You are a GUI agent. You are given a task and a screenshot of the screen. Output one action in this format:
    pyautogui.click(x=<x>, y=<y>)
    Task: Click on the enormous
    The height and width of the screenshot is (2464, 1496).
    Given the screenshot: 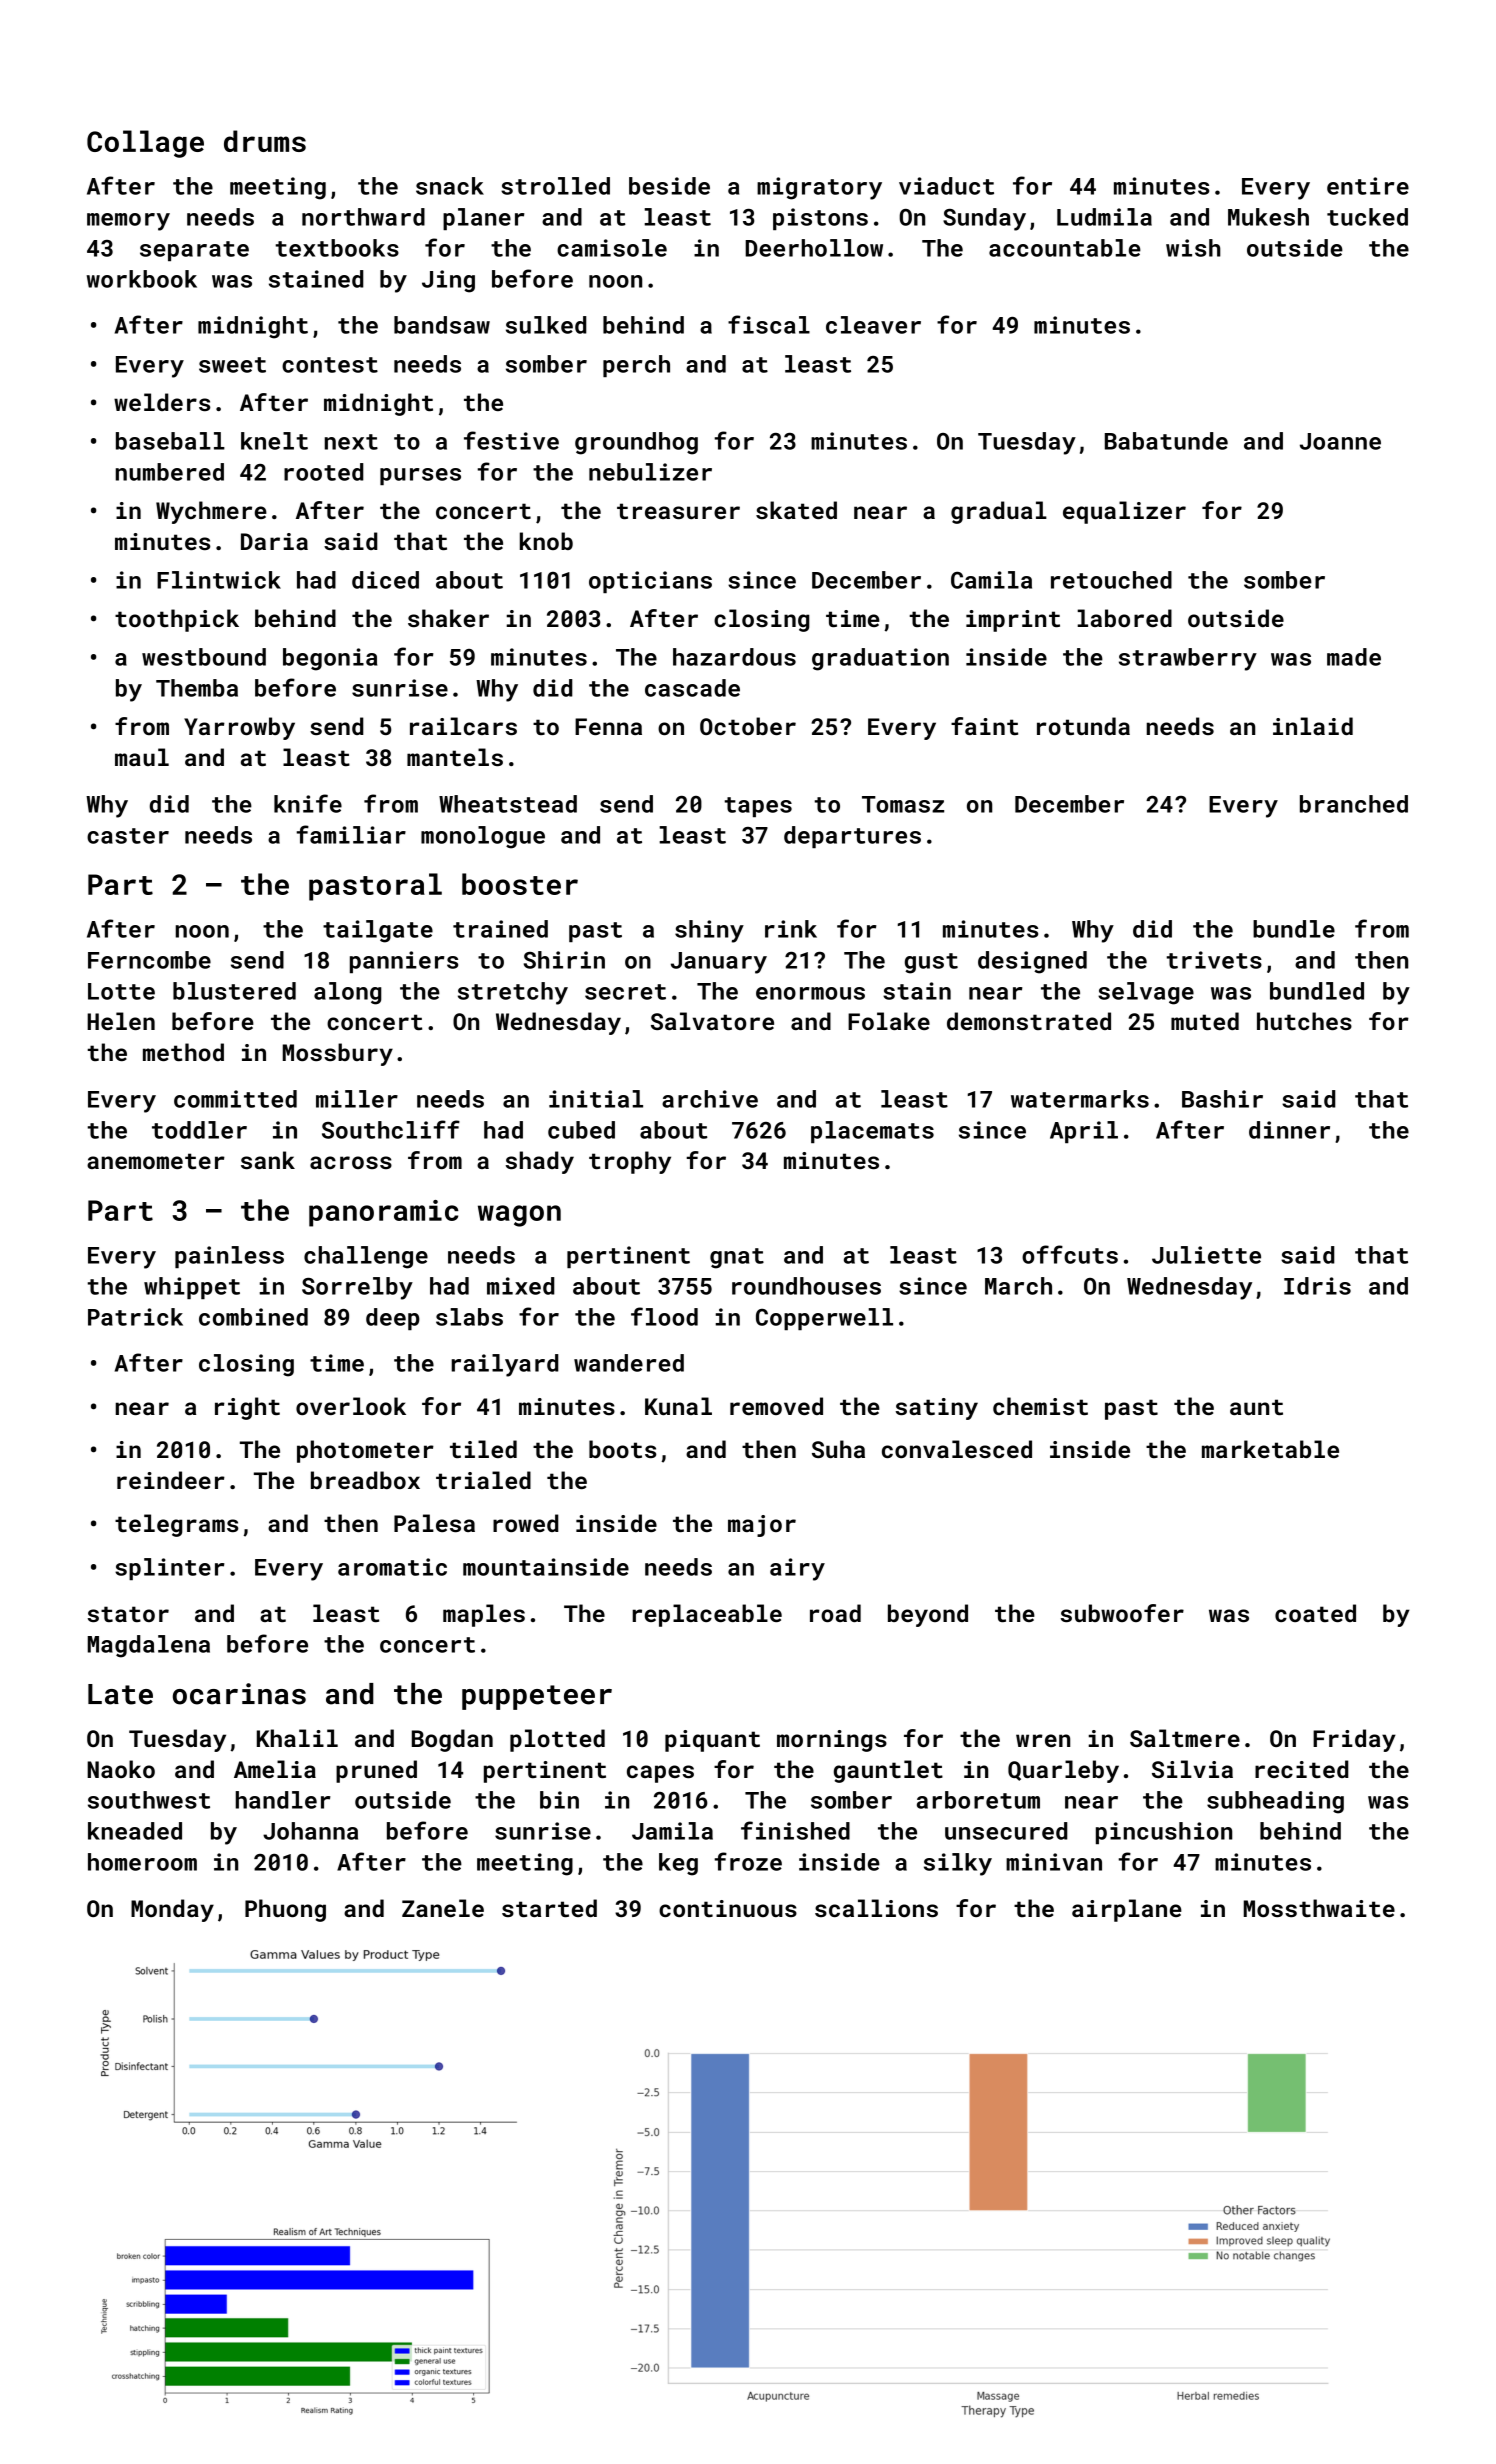 What is the action you would take?
    pyautogui.click(x=810, y=993)
